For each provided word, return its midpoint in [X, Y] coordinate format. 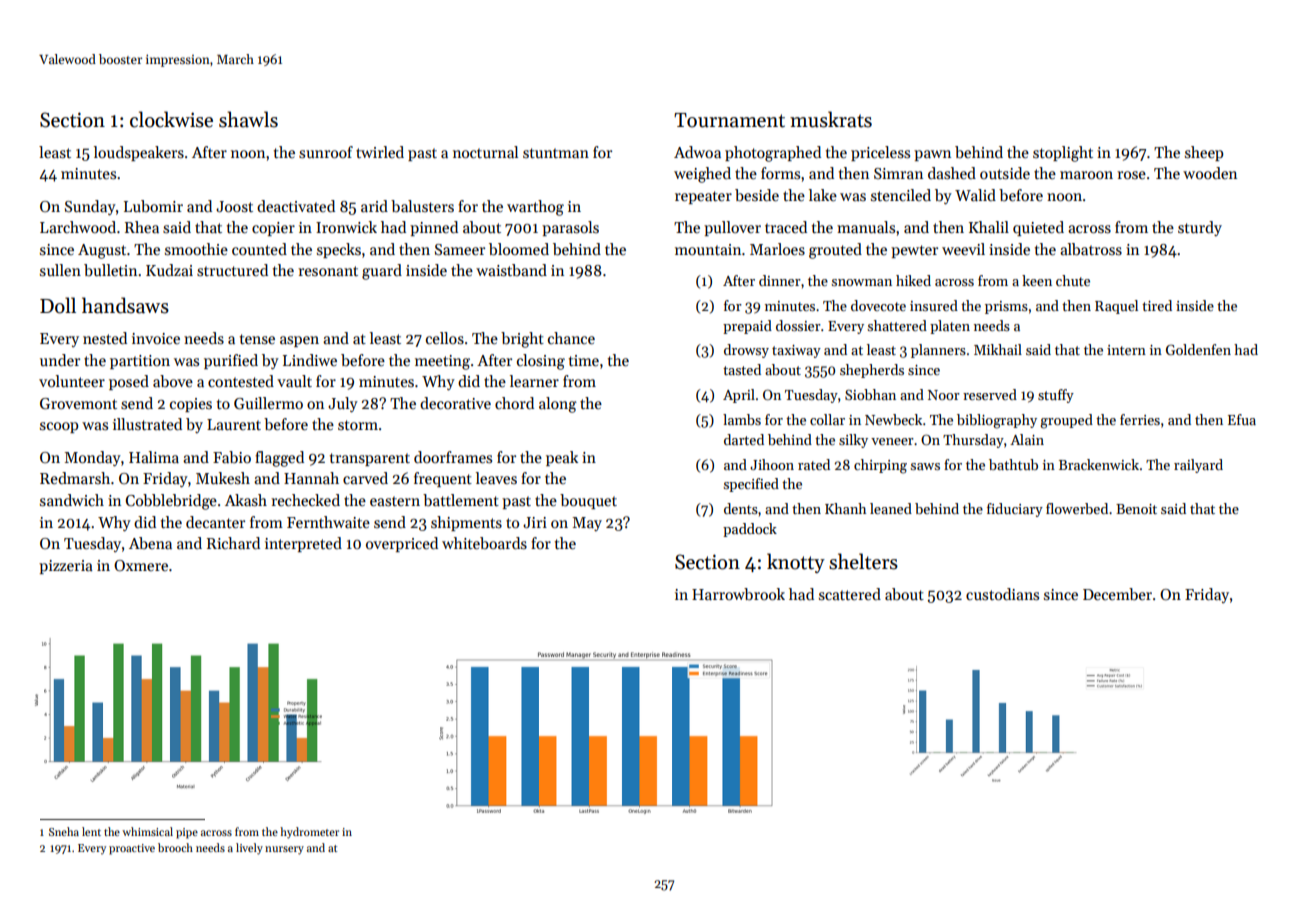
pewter [914, 251]
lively [249, 849]
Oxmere [141, 566]
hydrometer [309, 833]
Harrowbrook [738, 594]
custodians [1002, 594]
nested [105, 338]
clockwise [171, 119]
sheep [1204, 153]
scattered [850, 594]
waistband [511, 270]
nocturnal [485, 152]
